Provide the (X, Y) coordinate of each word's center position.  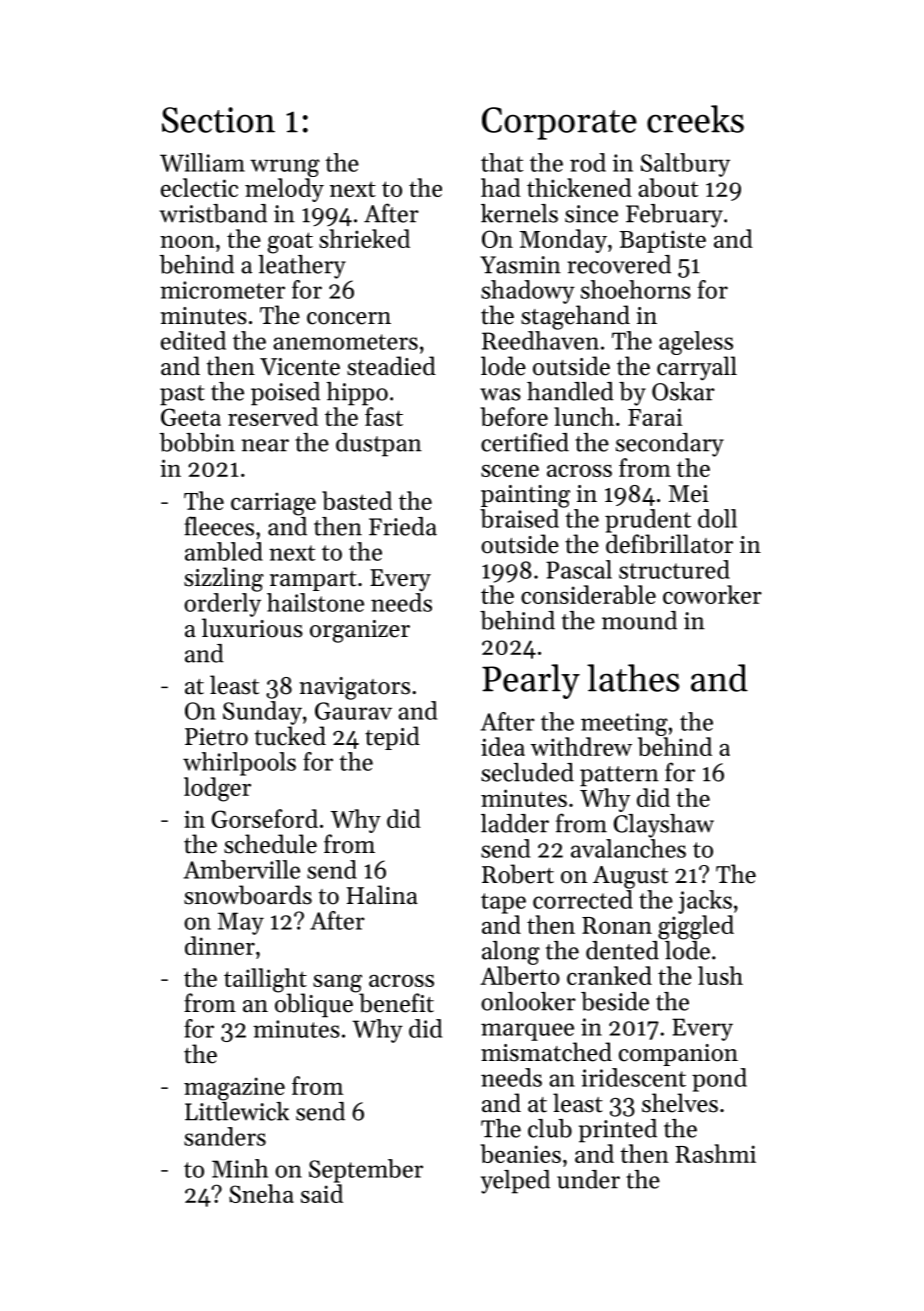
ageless (696, 343)
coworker (712, 594)
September (366, 1171)
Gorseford (265, 818)
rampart (313, 581)
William (202, 162)
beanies (520, 1153)
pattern (619, 776)
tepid (392, 738)
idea (503, 746)
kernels (519, 213)
